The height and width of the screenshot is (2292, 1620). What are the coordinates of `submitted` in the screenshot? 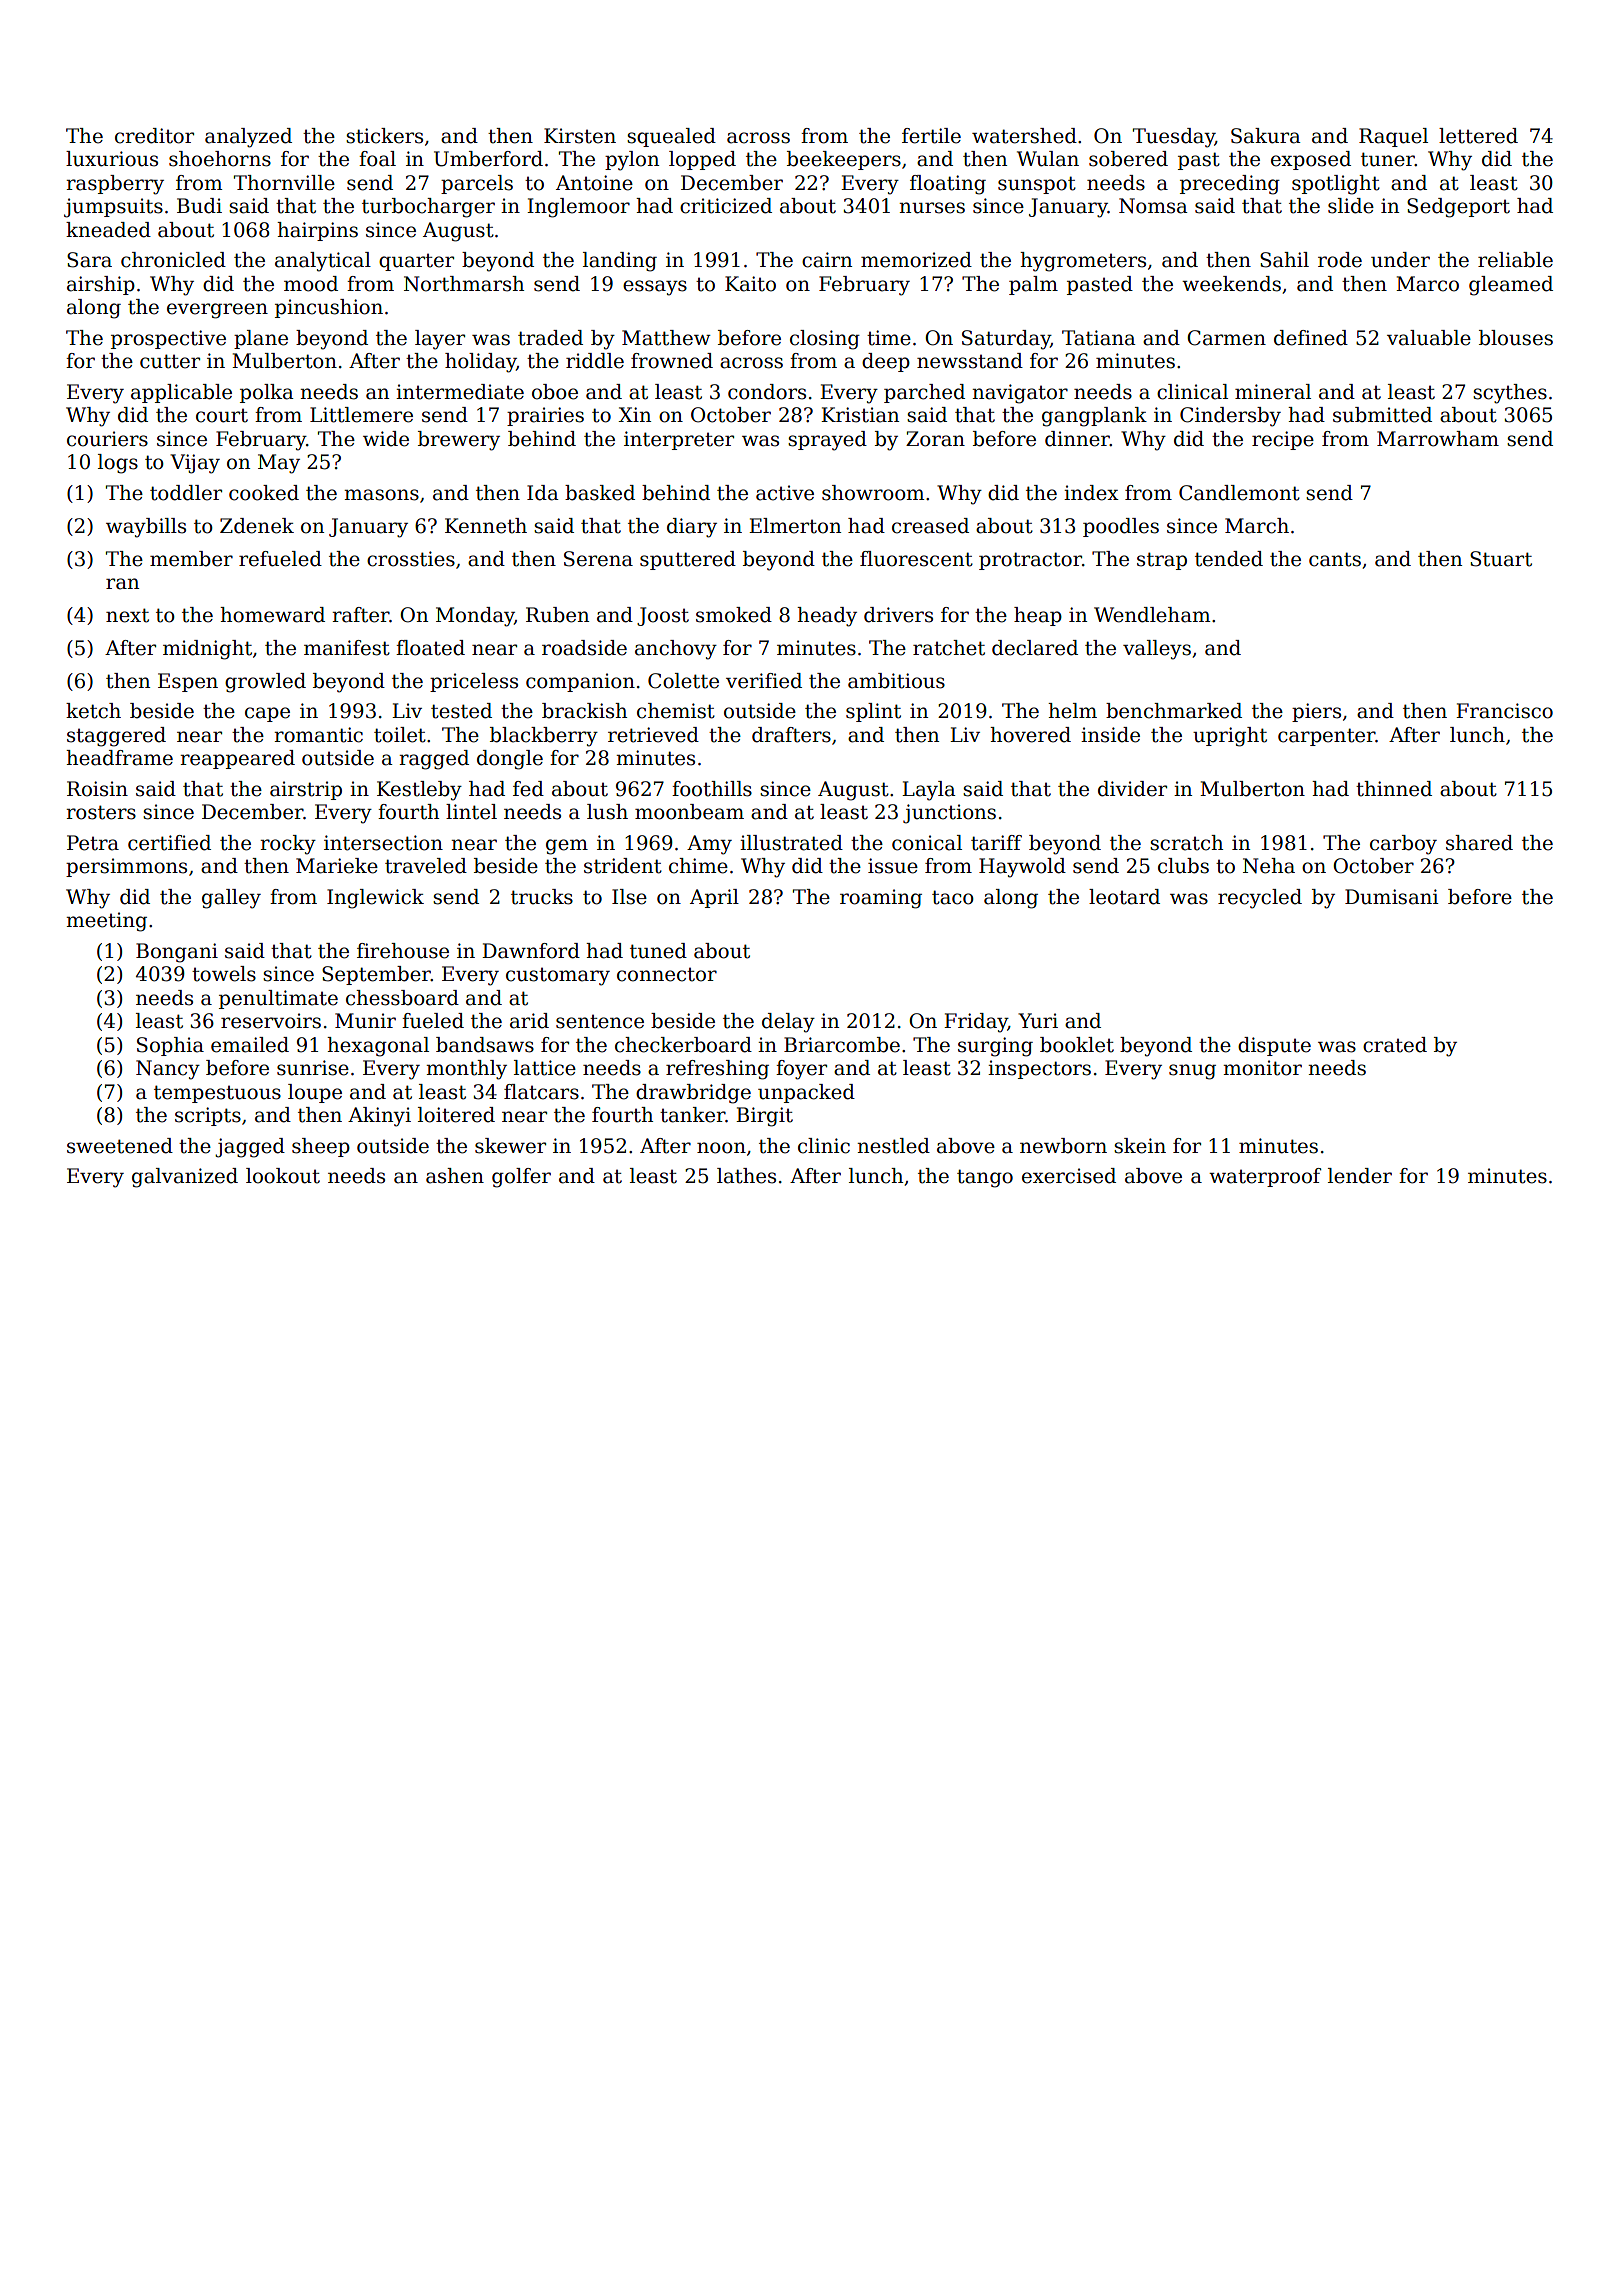 It's located at (1382, 415).
